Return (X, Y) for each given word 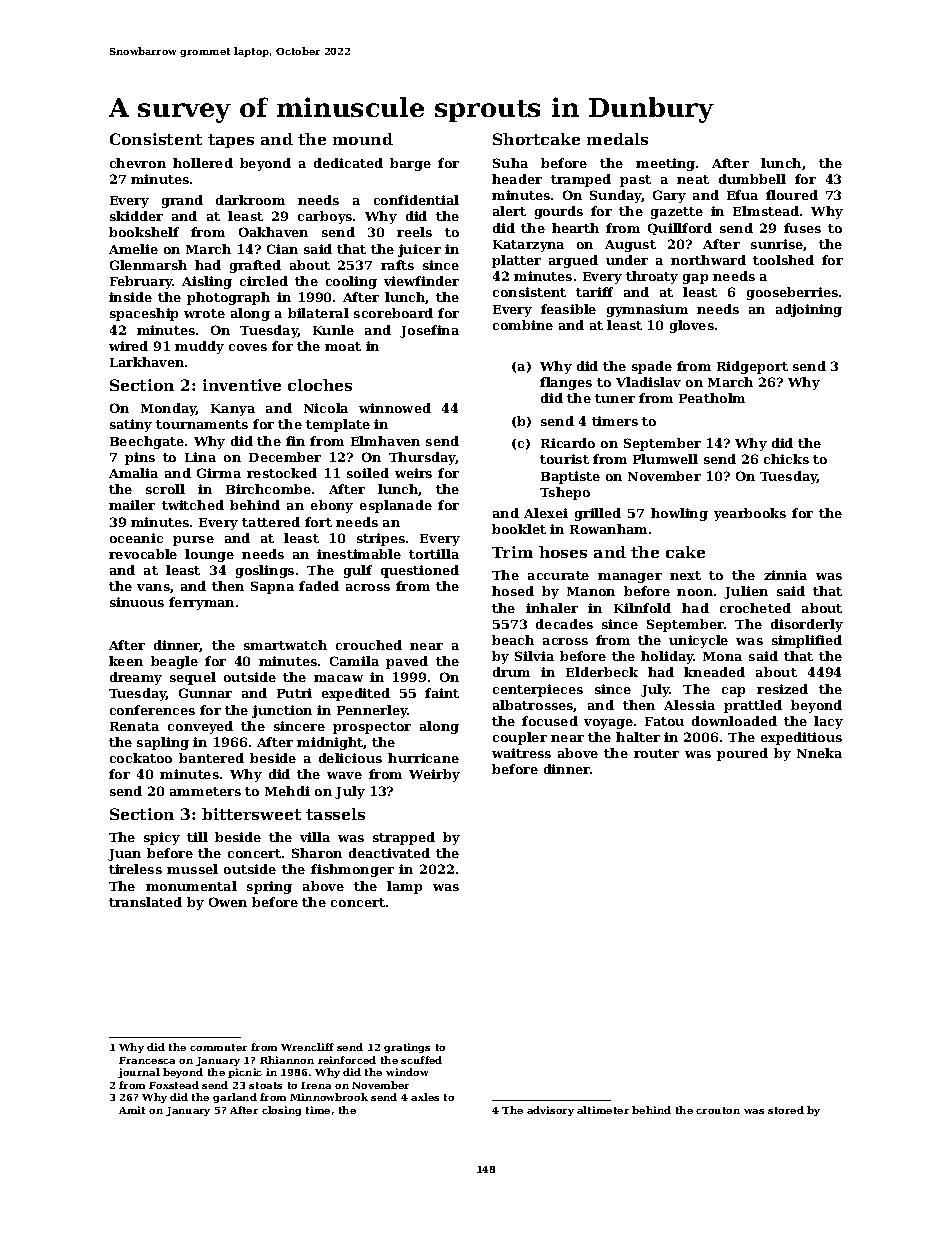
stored (786, 1110)
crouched (369, 645)
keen (126, 661)
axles (425, 1097)
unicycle (698, 641)
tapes (231, 141)
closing (281, 1111)
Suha (510, 163)
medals (617, 139)
